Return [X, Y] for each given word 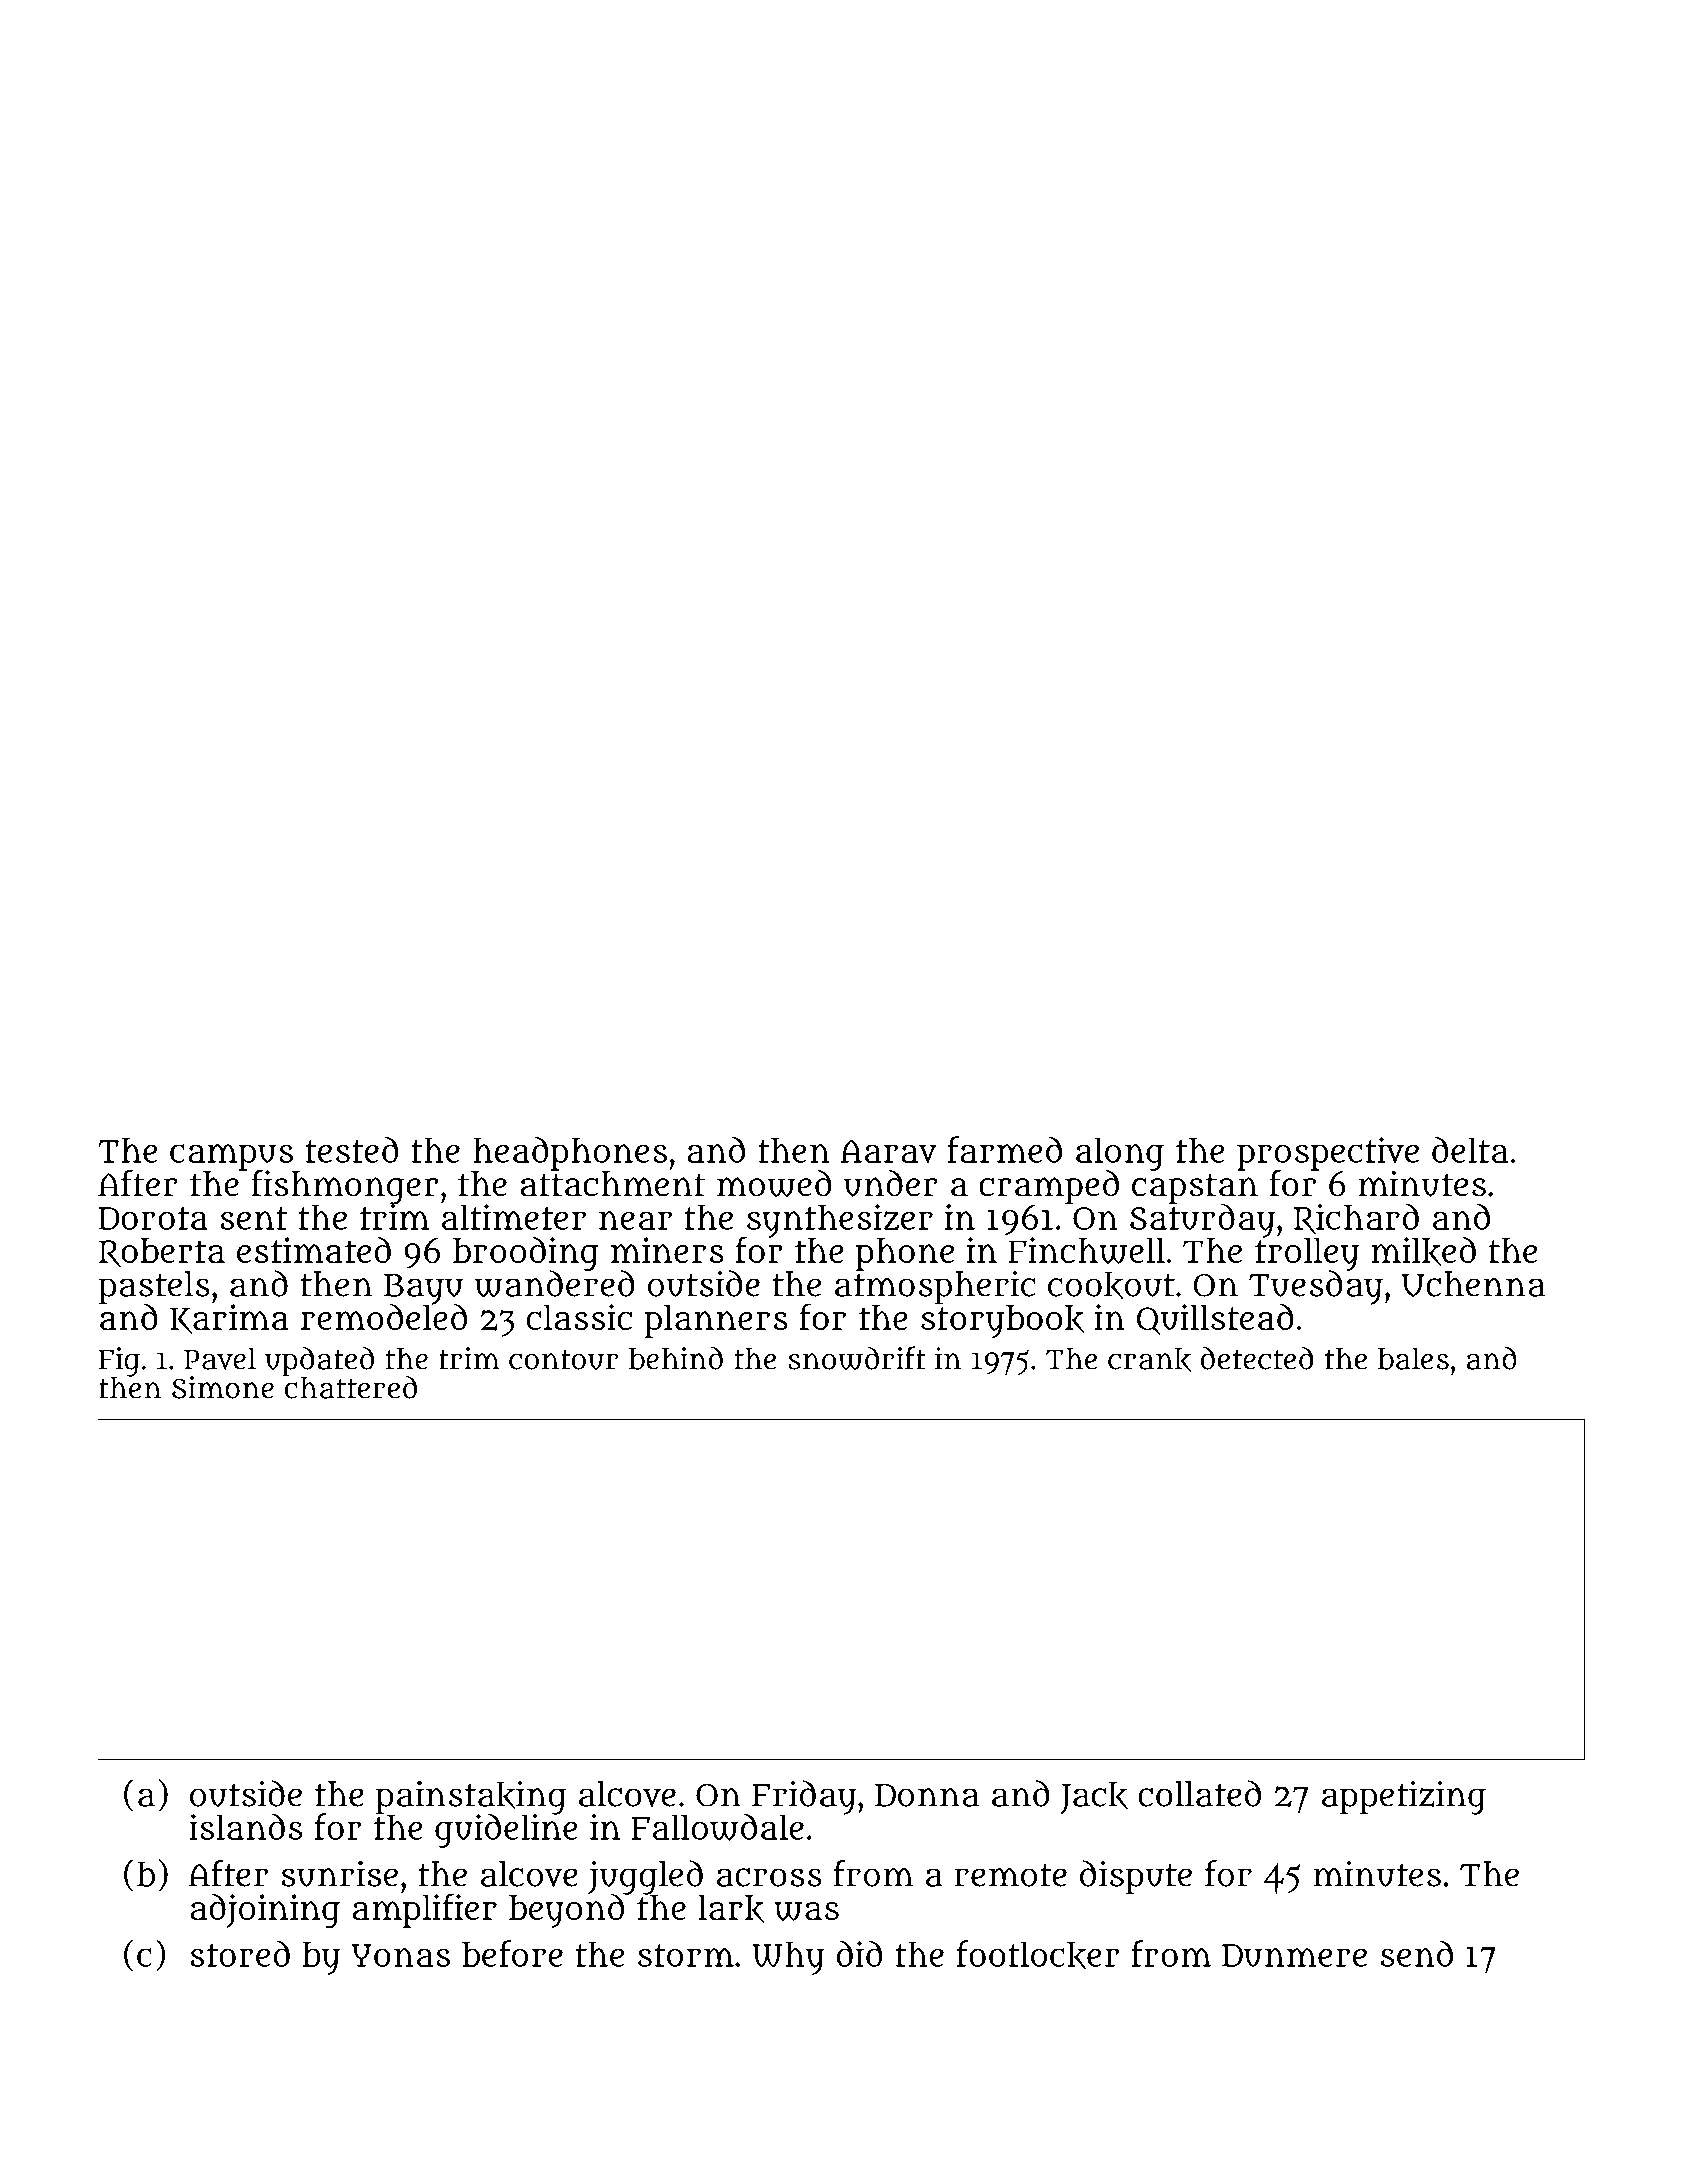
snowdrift [857, 1358]
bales [1413, 1358]
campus [231, 1157]
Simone [223, 1387]
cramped [1049, 1187]
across [769, 1877]
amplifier [425, 1911]
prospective [1328, 1153]
